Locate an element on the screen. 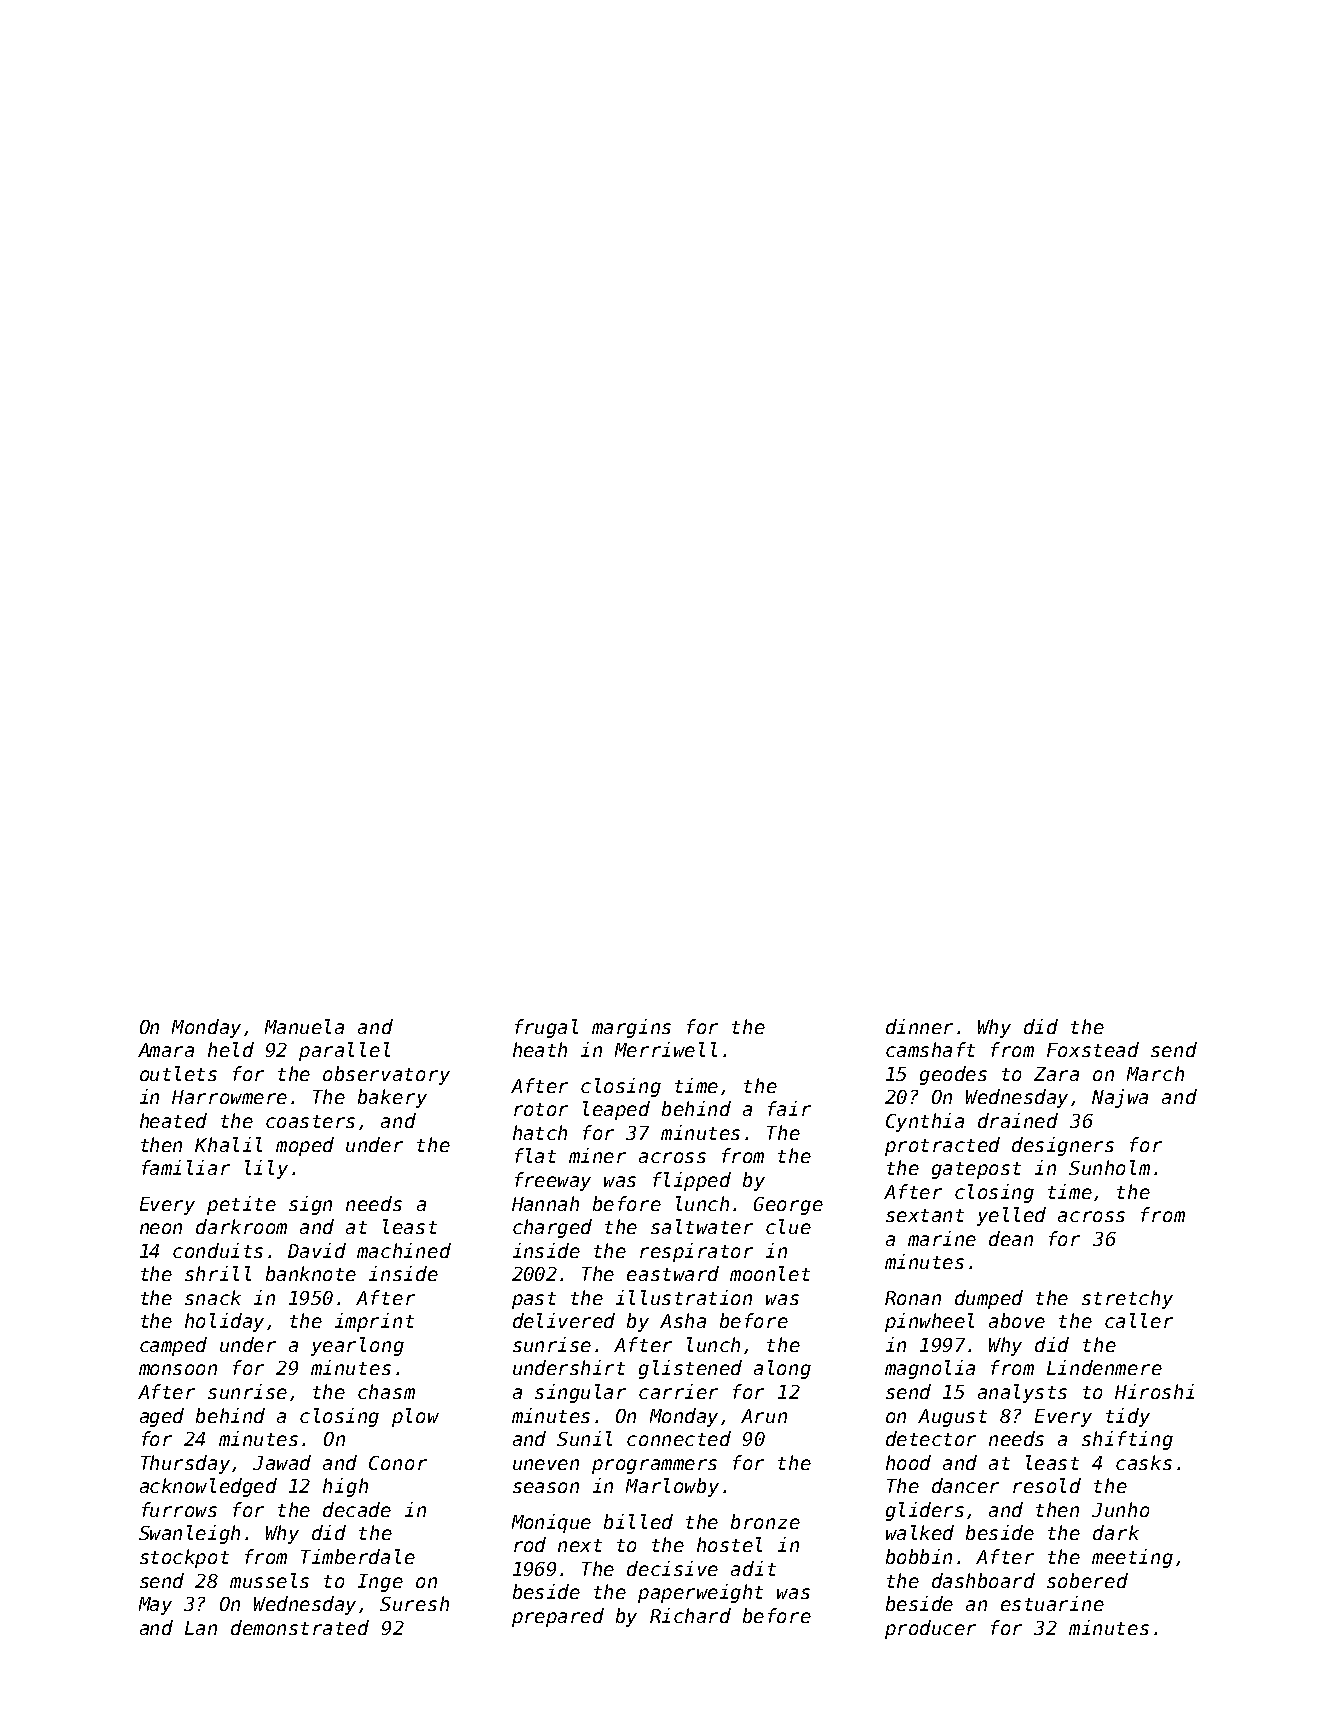 The image size is (1340, 1734). walked is located at coordinates (920, 1532).
